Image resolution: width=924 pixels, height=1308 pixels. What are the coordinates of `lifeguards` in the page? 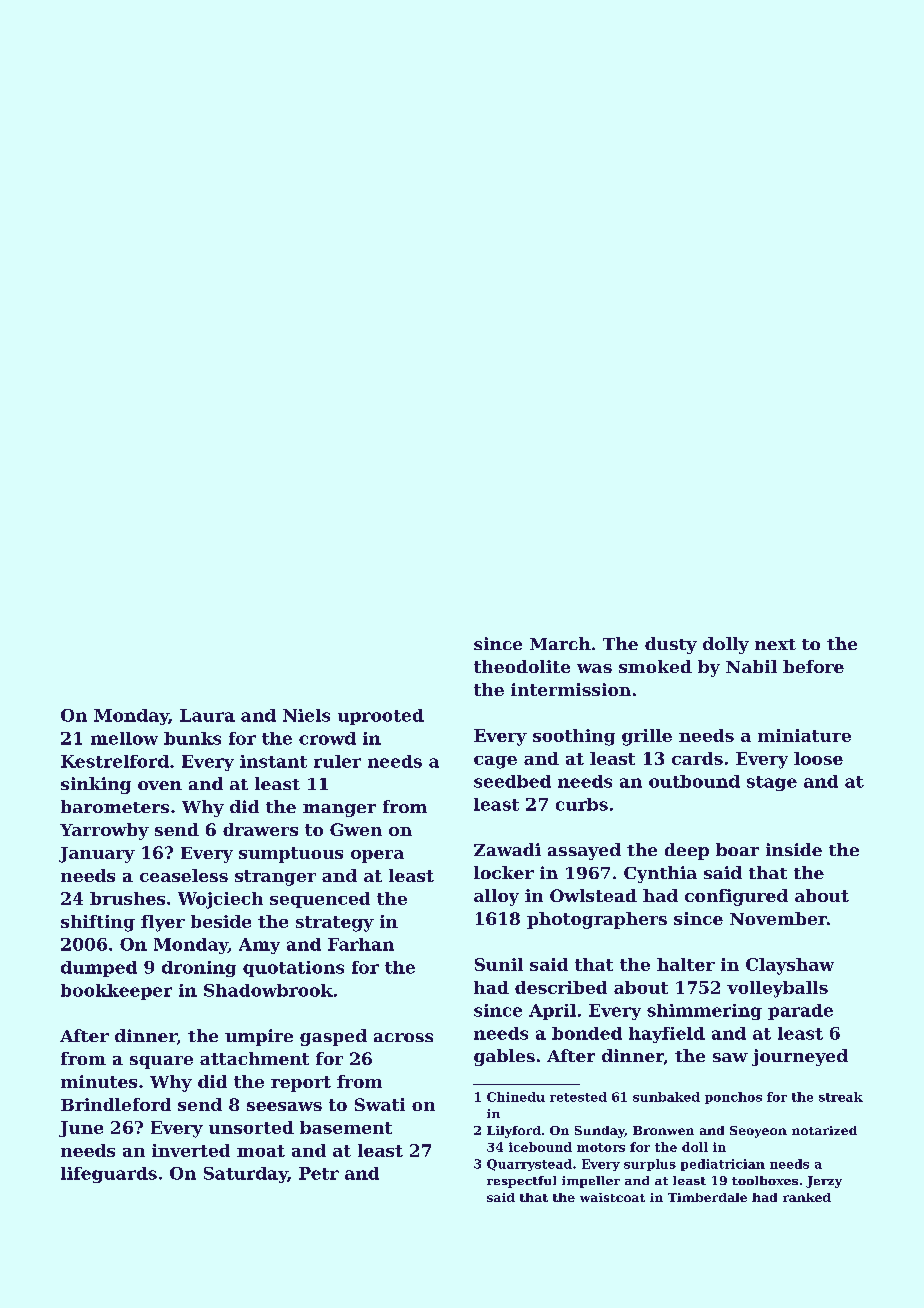 It's located at (109, 1175).
